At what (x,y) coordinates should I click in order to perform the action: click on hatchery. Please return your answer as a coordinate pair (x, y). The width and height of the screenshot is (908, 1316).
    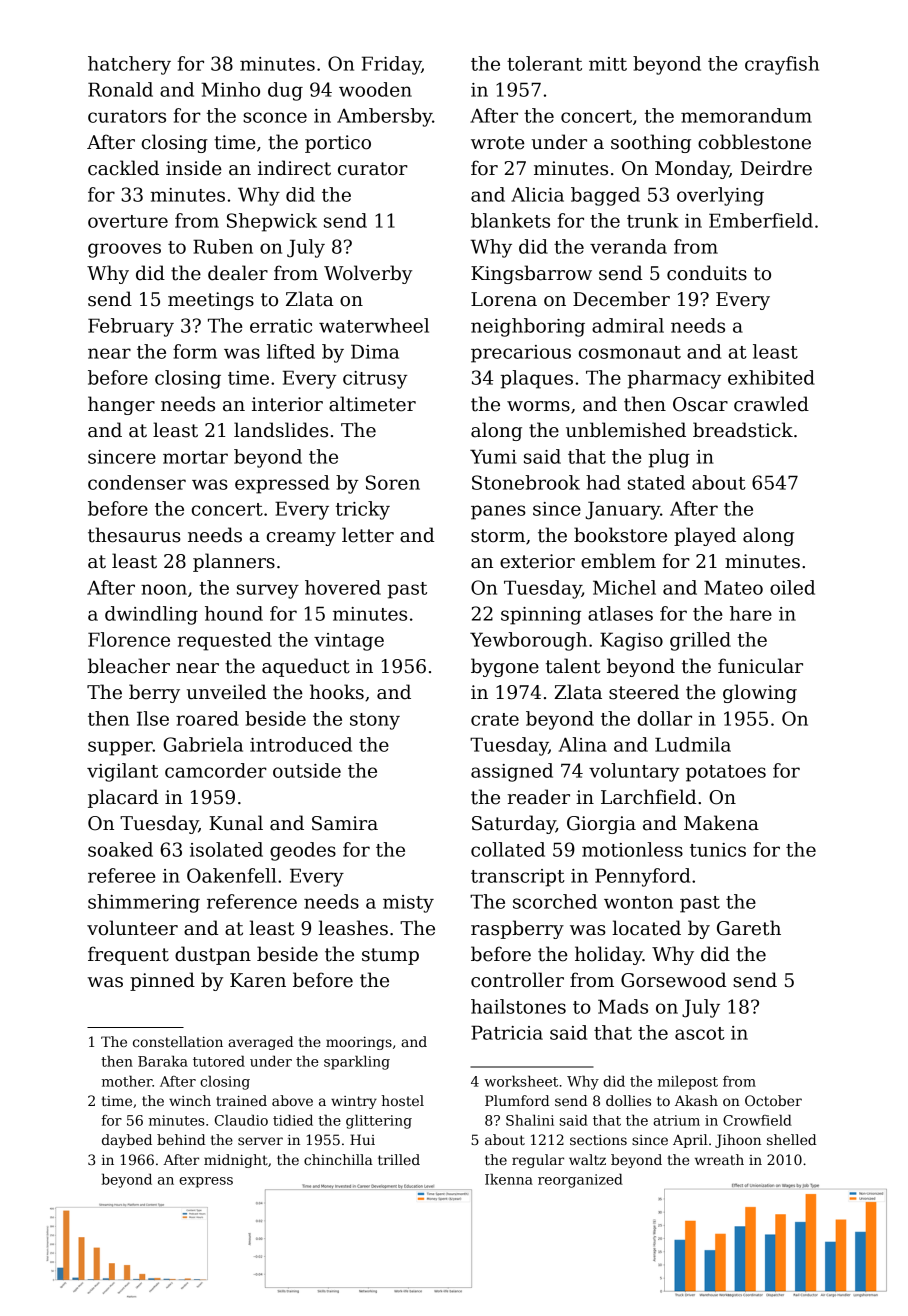
    Looking at the image, I should click on (129, 65).
